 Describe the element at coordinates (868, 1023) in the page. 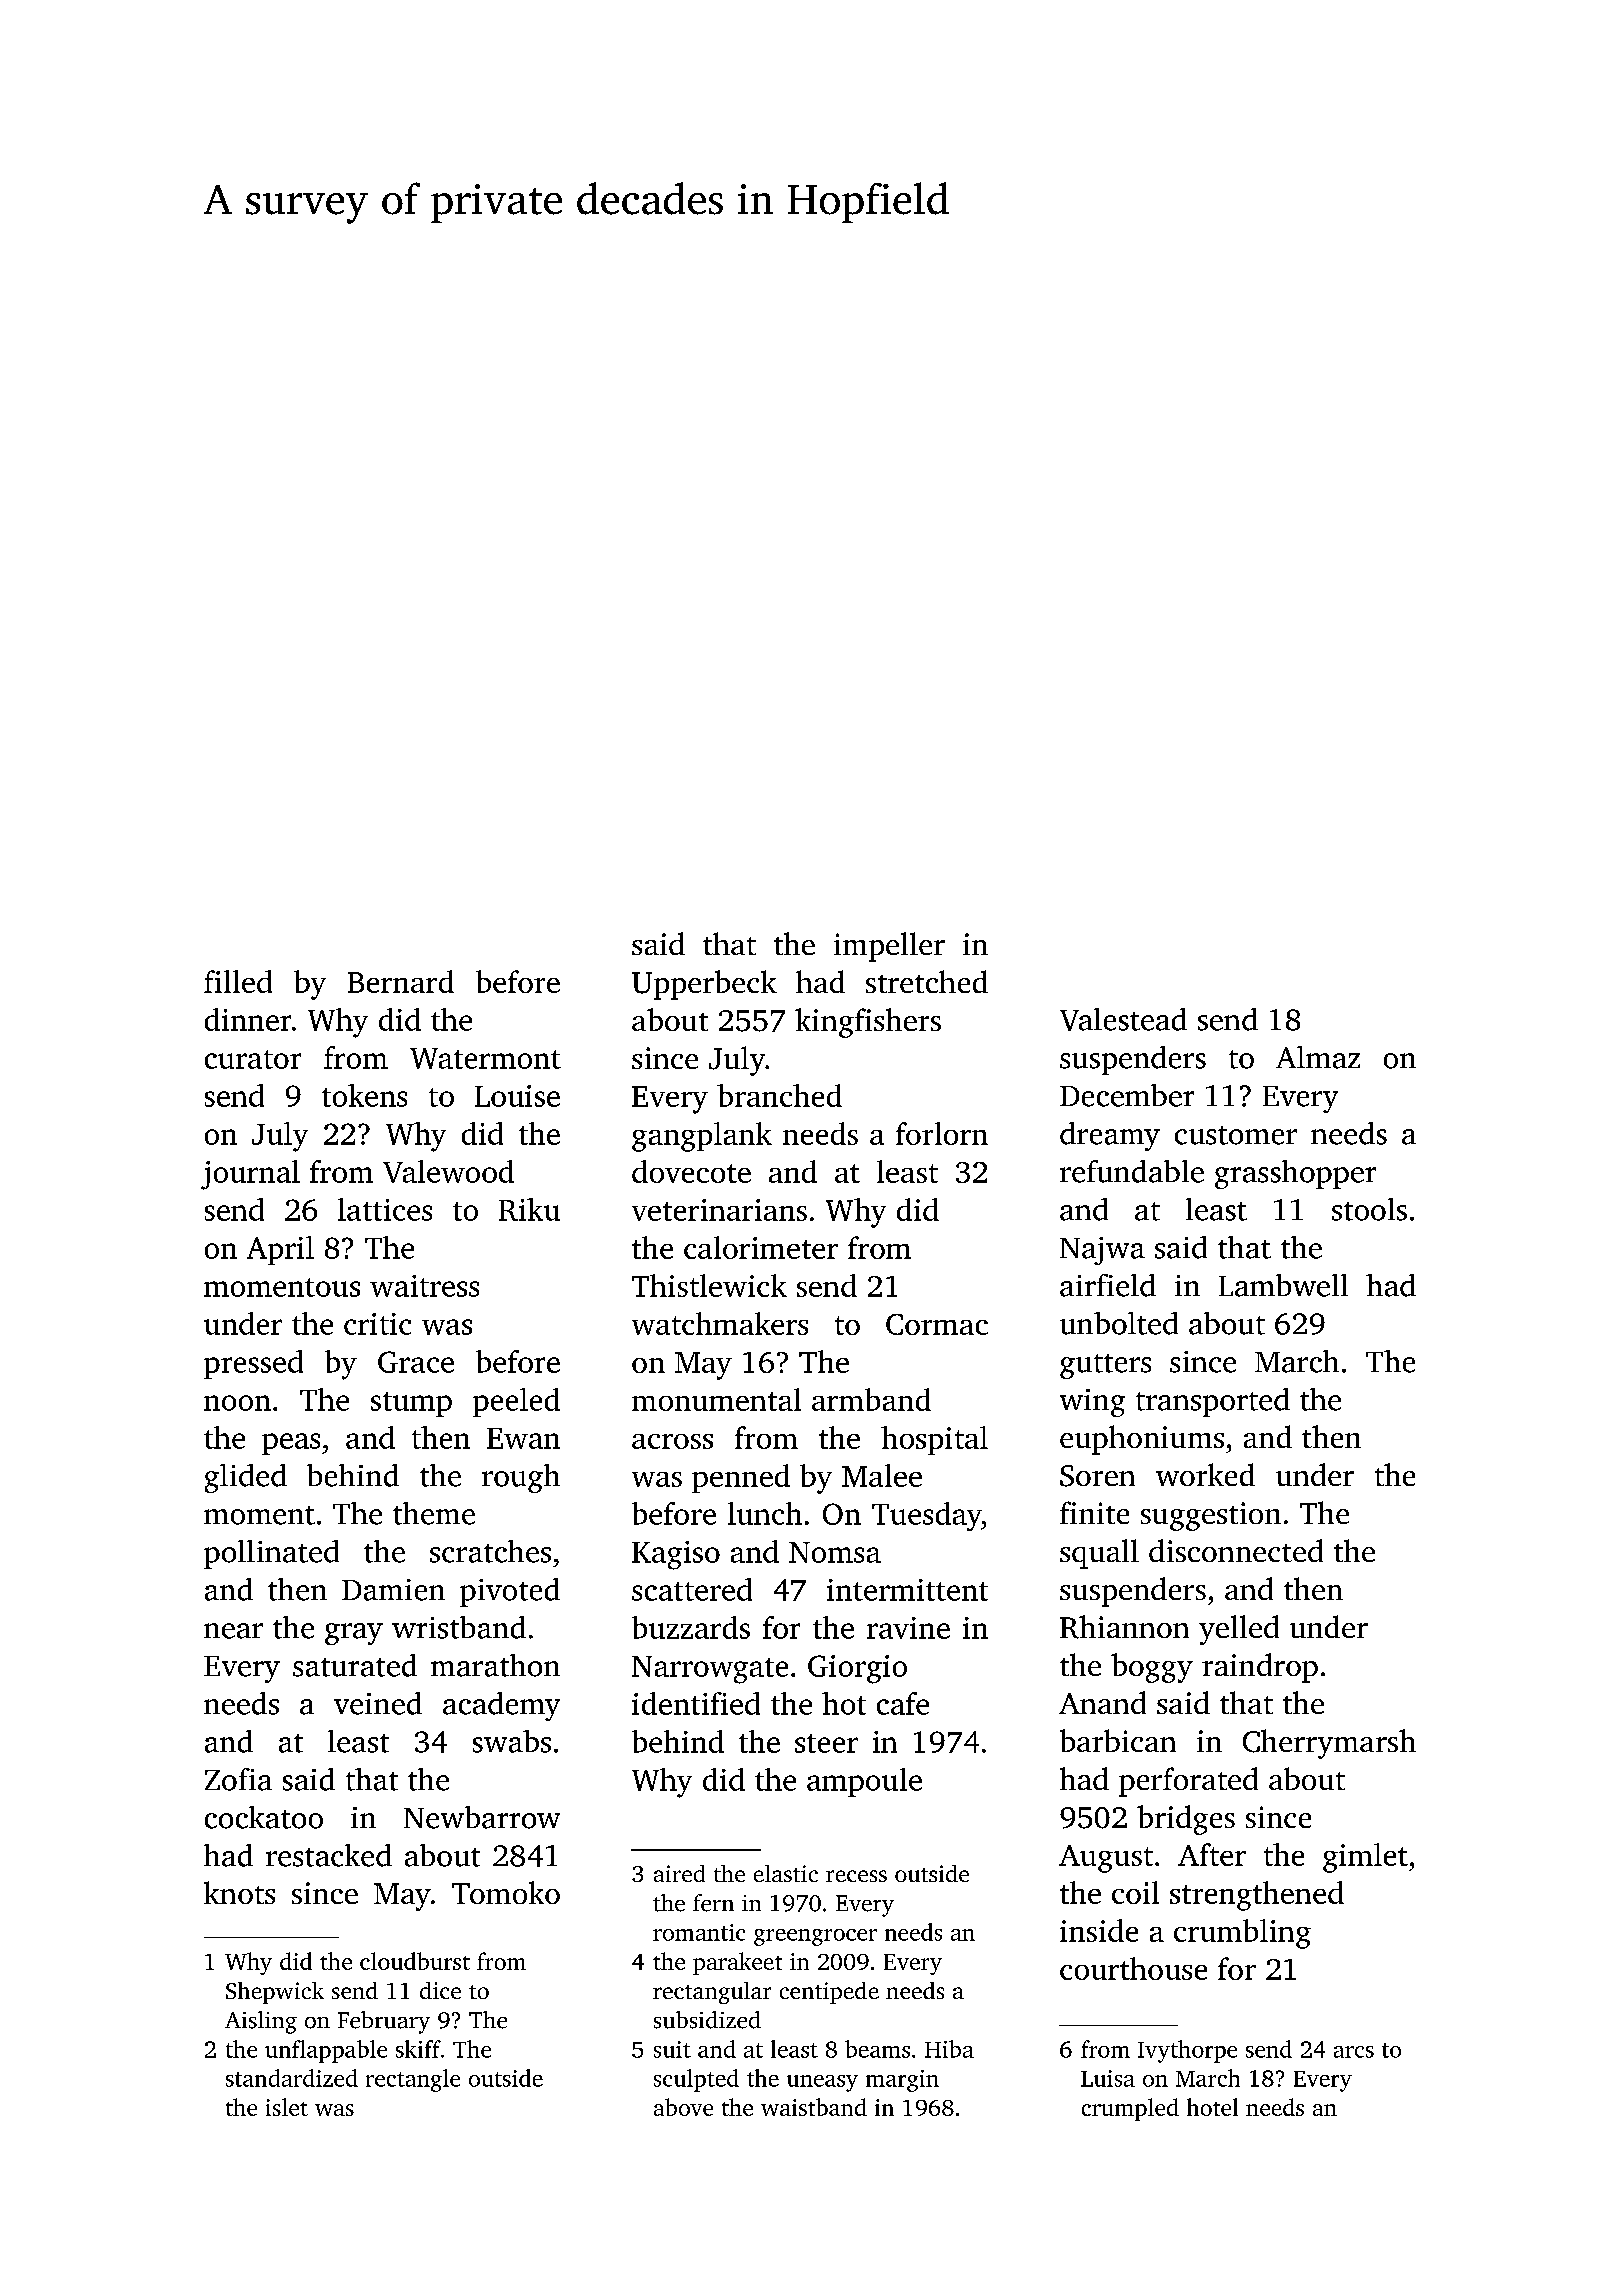

I see `kingfishers` at that location.
